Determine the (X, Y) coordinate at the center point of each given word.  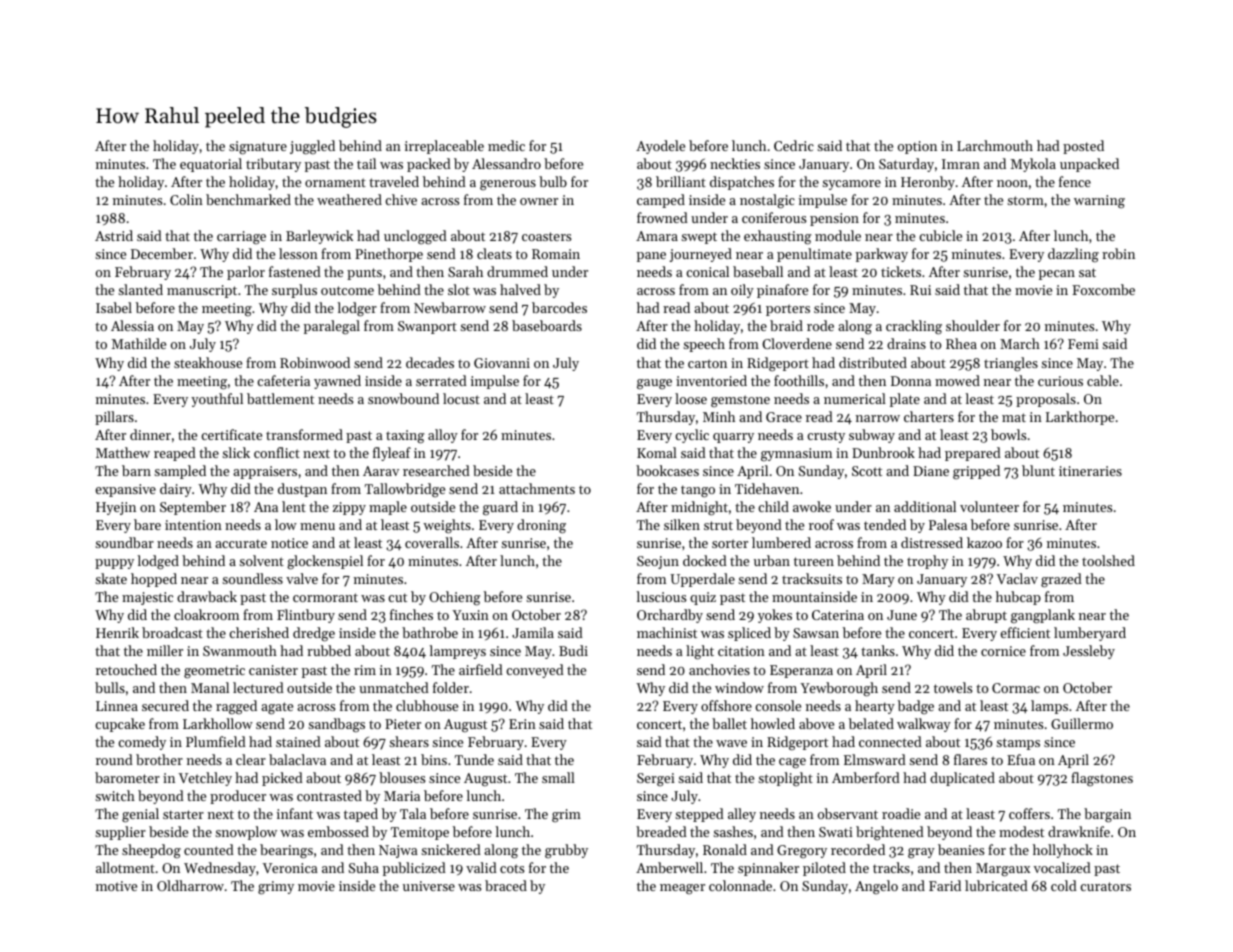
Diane (931, 471)
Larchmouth (995, 145)
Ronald (725, 849)
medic (506, 145)
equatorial (211, 165)
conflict (277, 452)
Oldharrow (190, 885)
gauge (654, 384)
